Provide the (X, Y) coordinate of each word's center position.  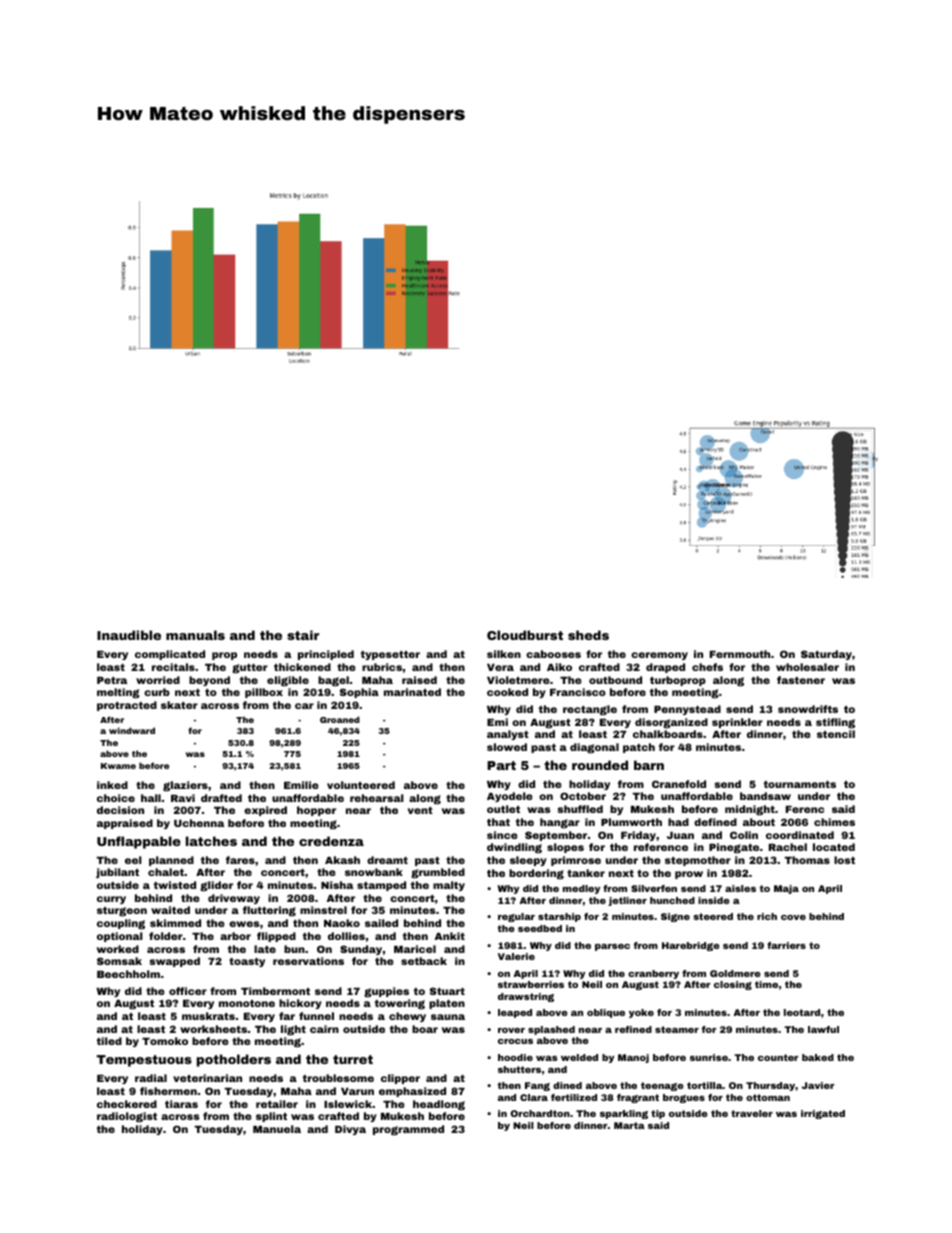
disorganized (671, 723)
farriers (786, 945)
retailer (277, 1104)
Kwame (118, 766)
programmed (408, 1130)
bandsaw (765, 796)
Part (501, 765)
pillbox (264, 693)
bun (294, 949)
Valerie (516, 956)
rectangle (590, 710)
